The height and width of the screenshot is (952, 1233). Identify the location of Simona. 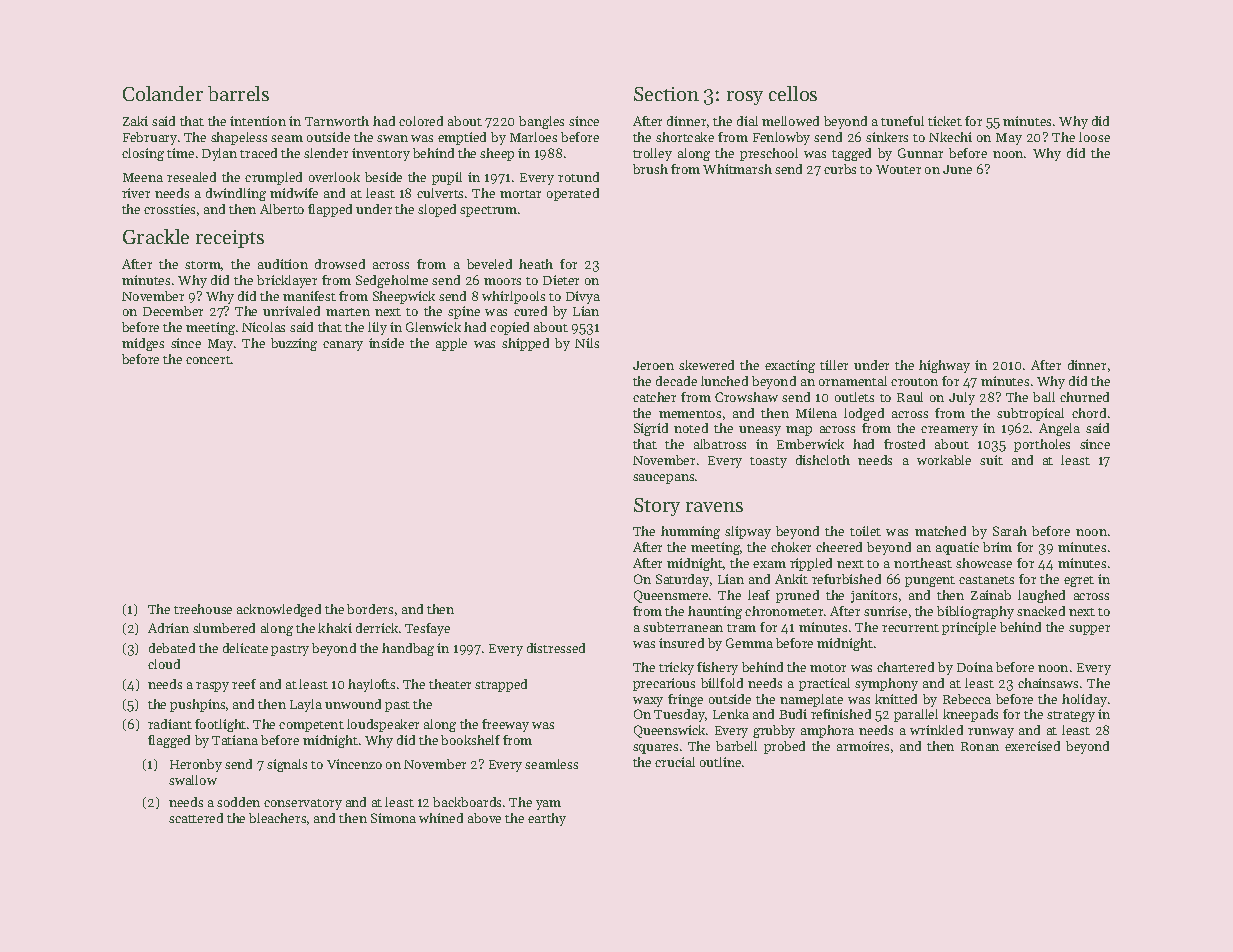
(393, 818).
